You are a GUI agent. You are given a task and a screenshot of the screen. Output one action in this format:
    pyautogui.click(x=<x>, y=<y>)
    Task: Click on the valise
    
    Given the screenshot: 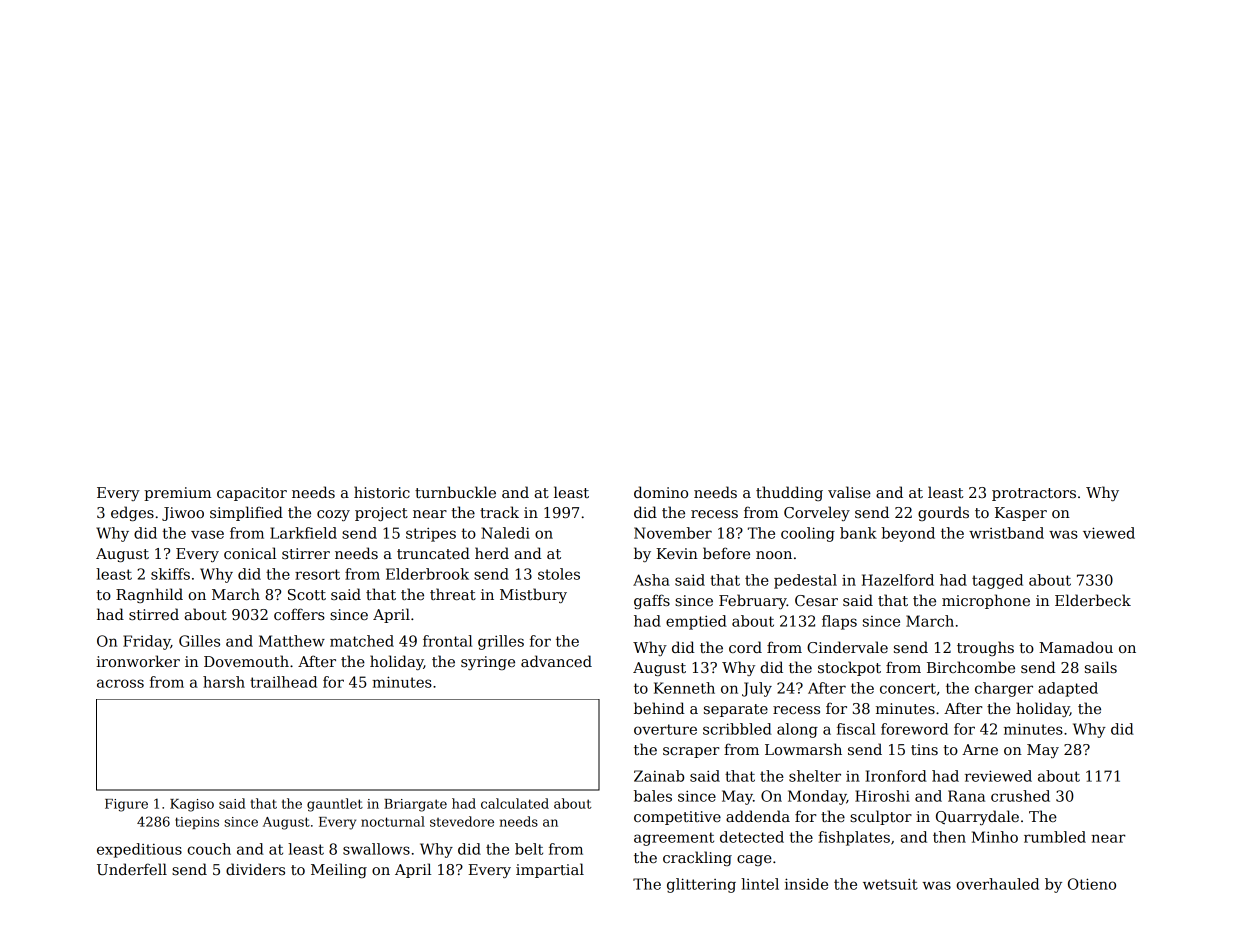 What is the action you would take?
    pyautogui.click(x=849, y=492)
